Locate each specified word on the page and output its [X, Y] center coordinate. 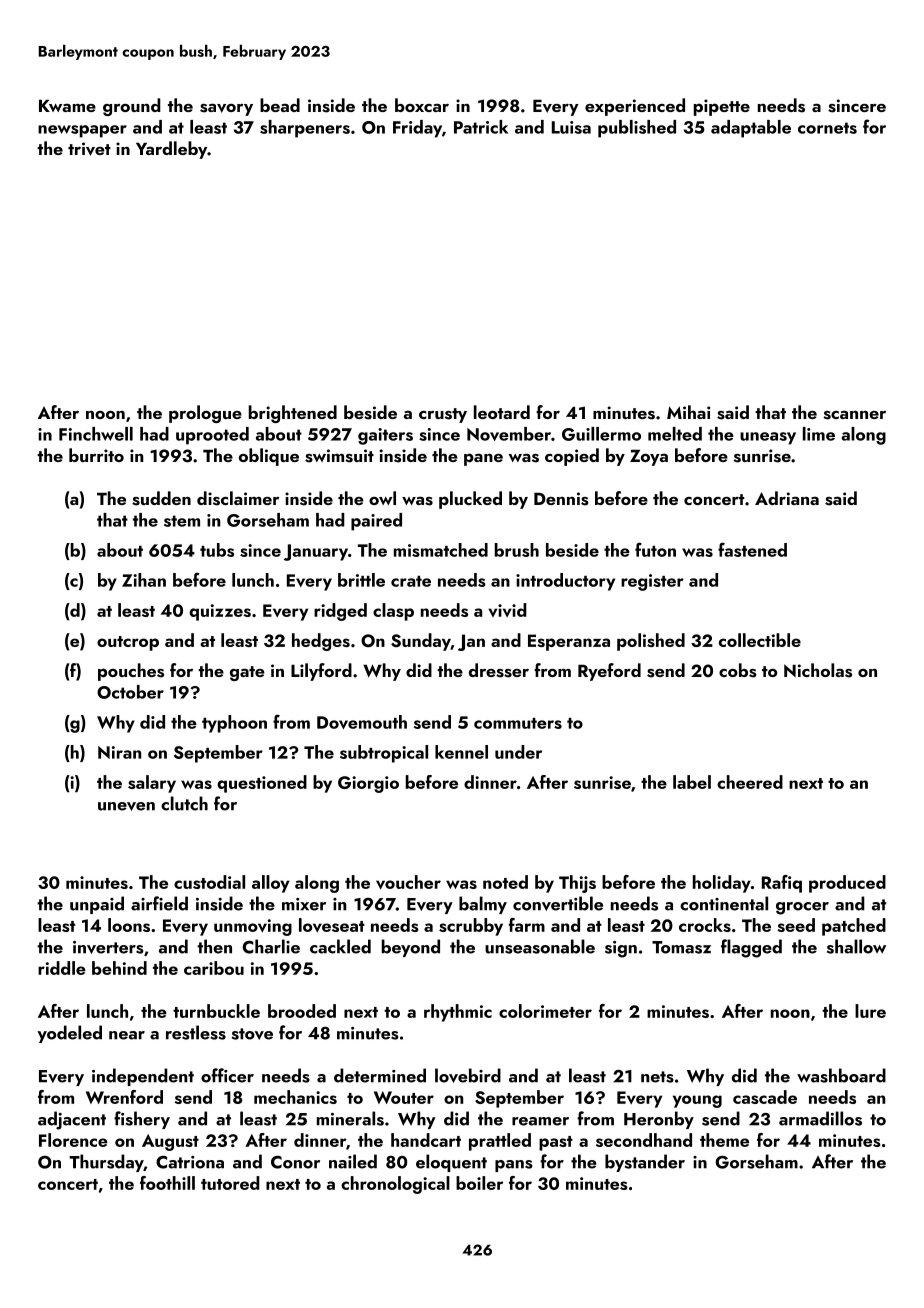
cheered [750, 782]
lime [819, 434]
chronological [395, 1185]
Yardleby [171, 150]
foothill [167, 1183]
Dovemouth [362, 722]
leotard [502, 412]
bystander [645, 1163]
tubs [217, 550]
